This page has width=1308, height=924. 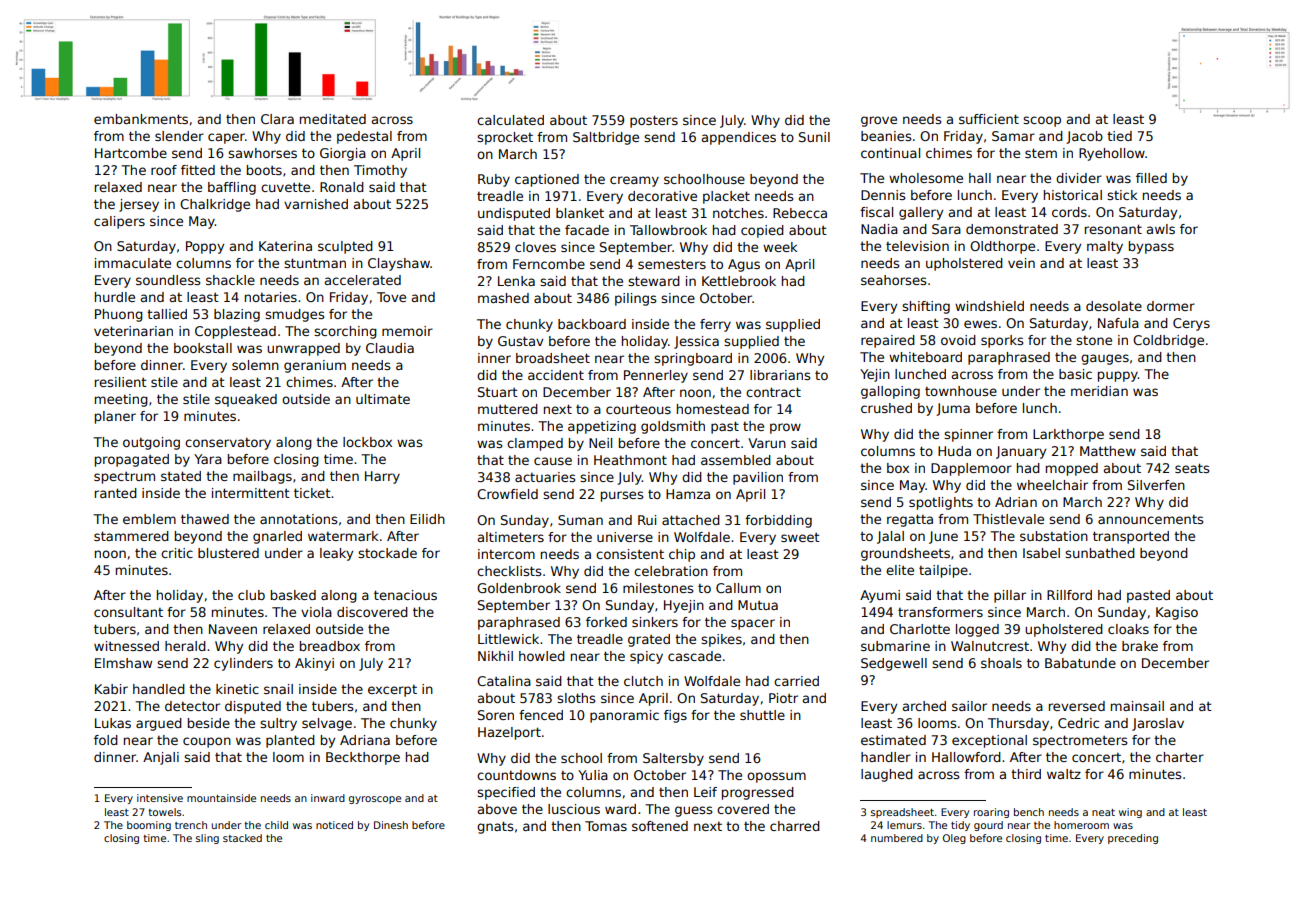 I want to click on breadbox, so click(x=330, y=646).
